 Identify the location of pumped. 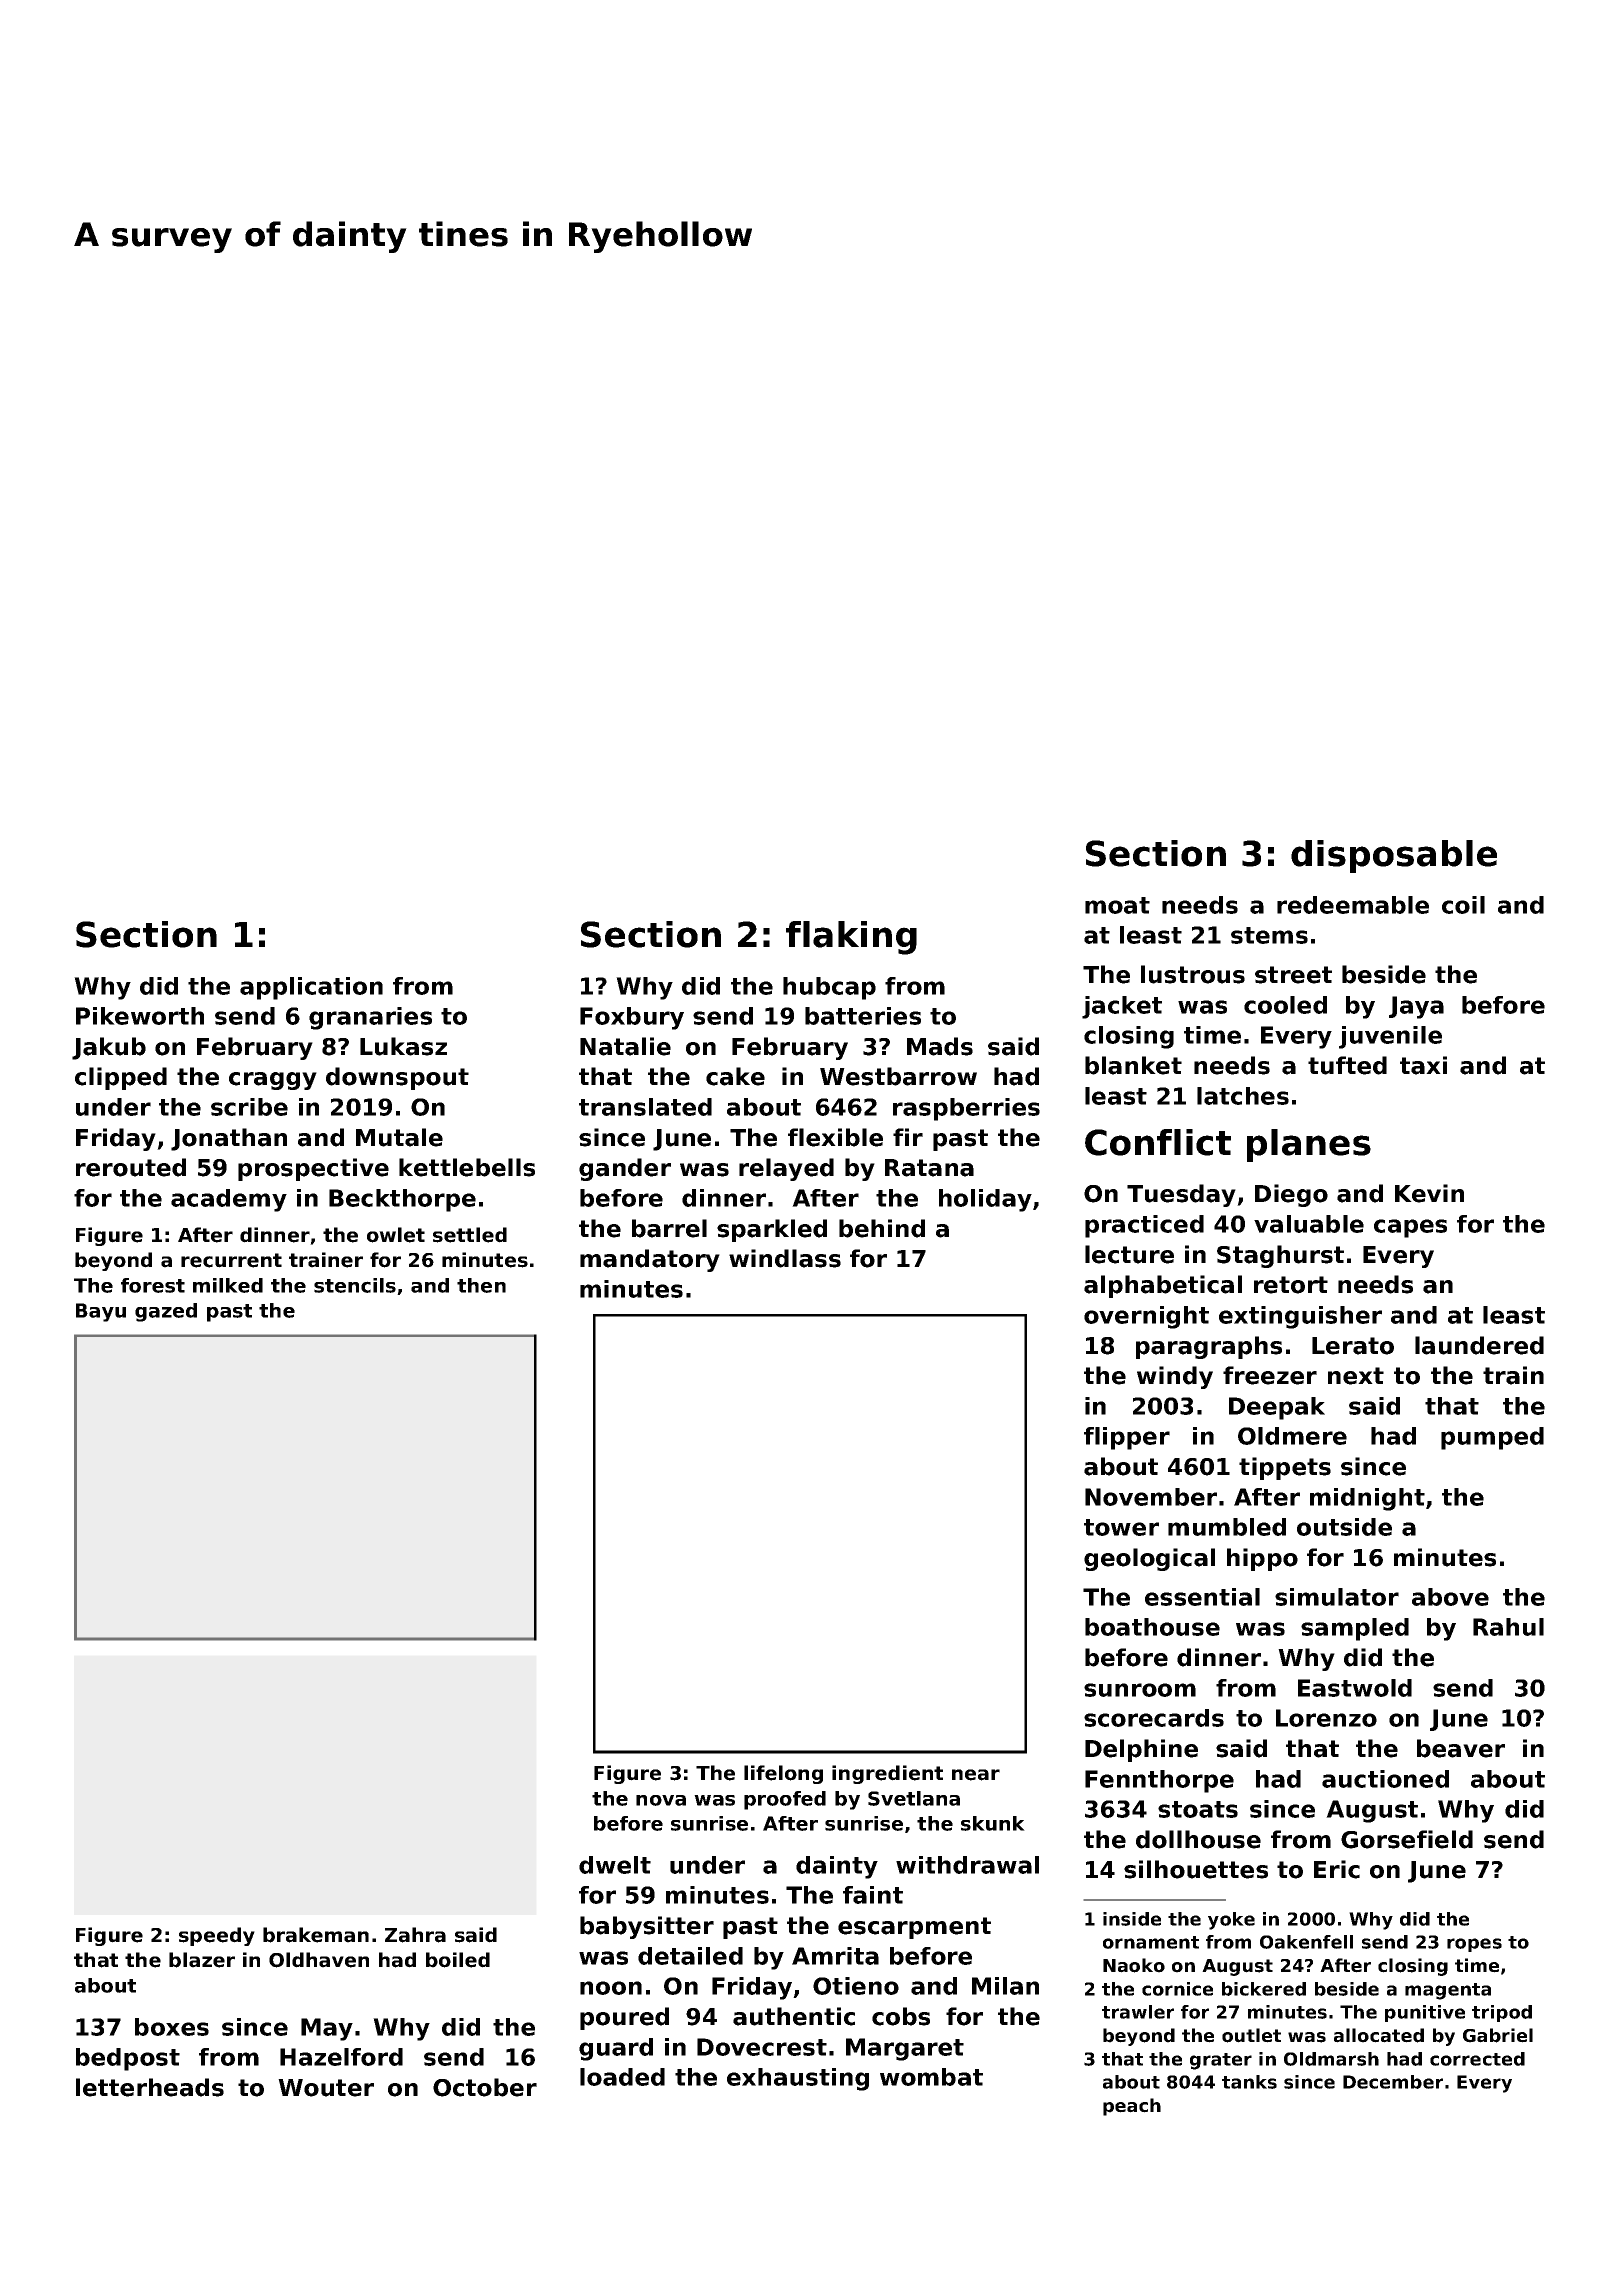
(1492, 1438).
